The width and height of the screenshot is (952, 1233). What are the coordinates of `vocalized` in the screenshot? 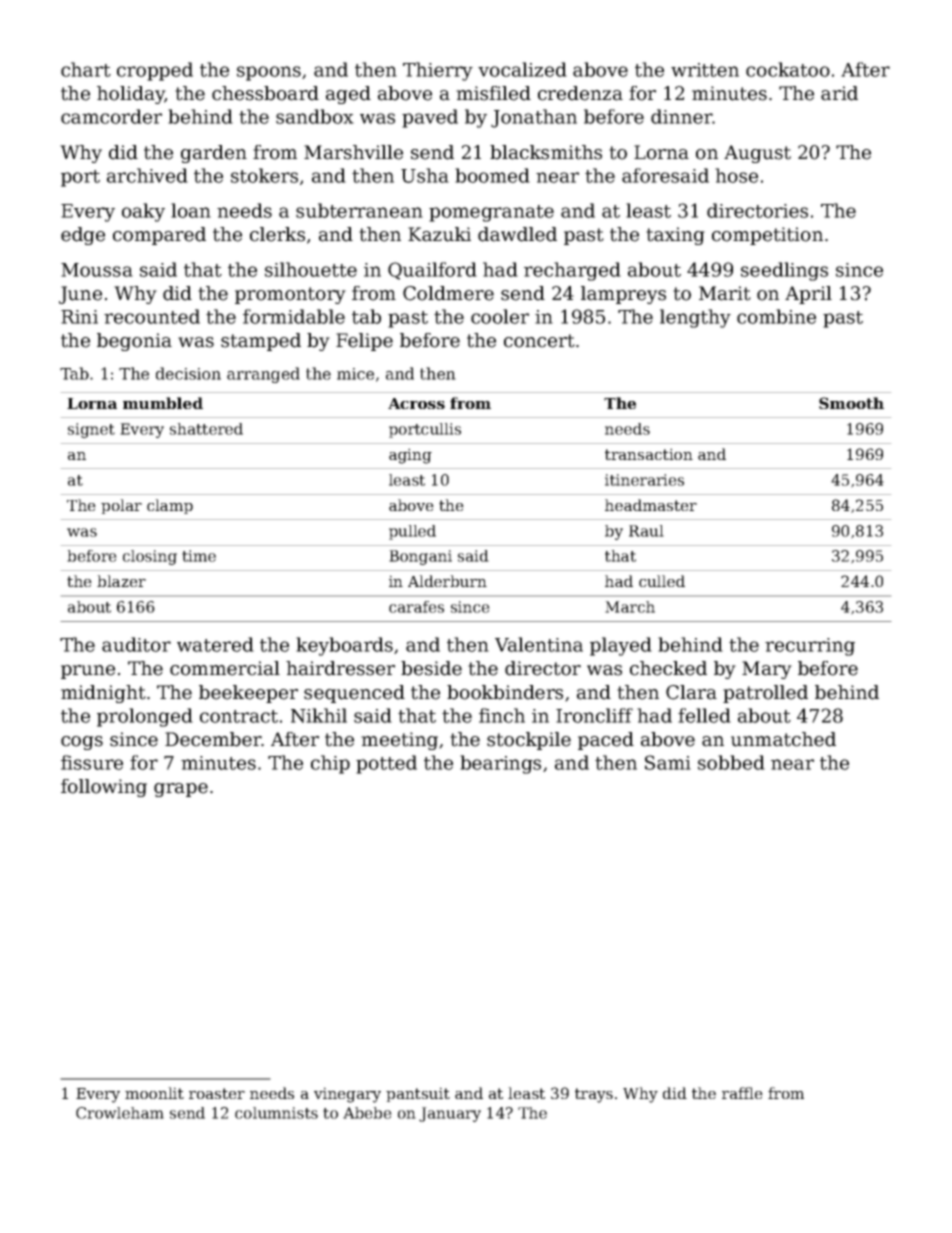 It's located at (522, 69).
